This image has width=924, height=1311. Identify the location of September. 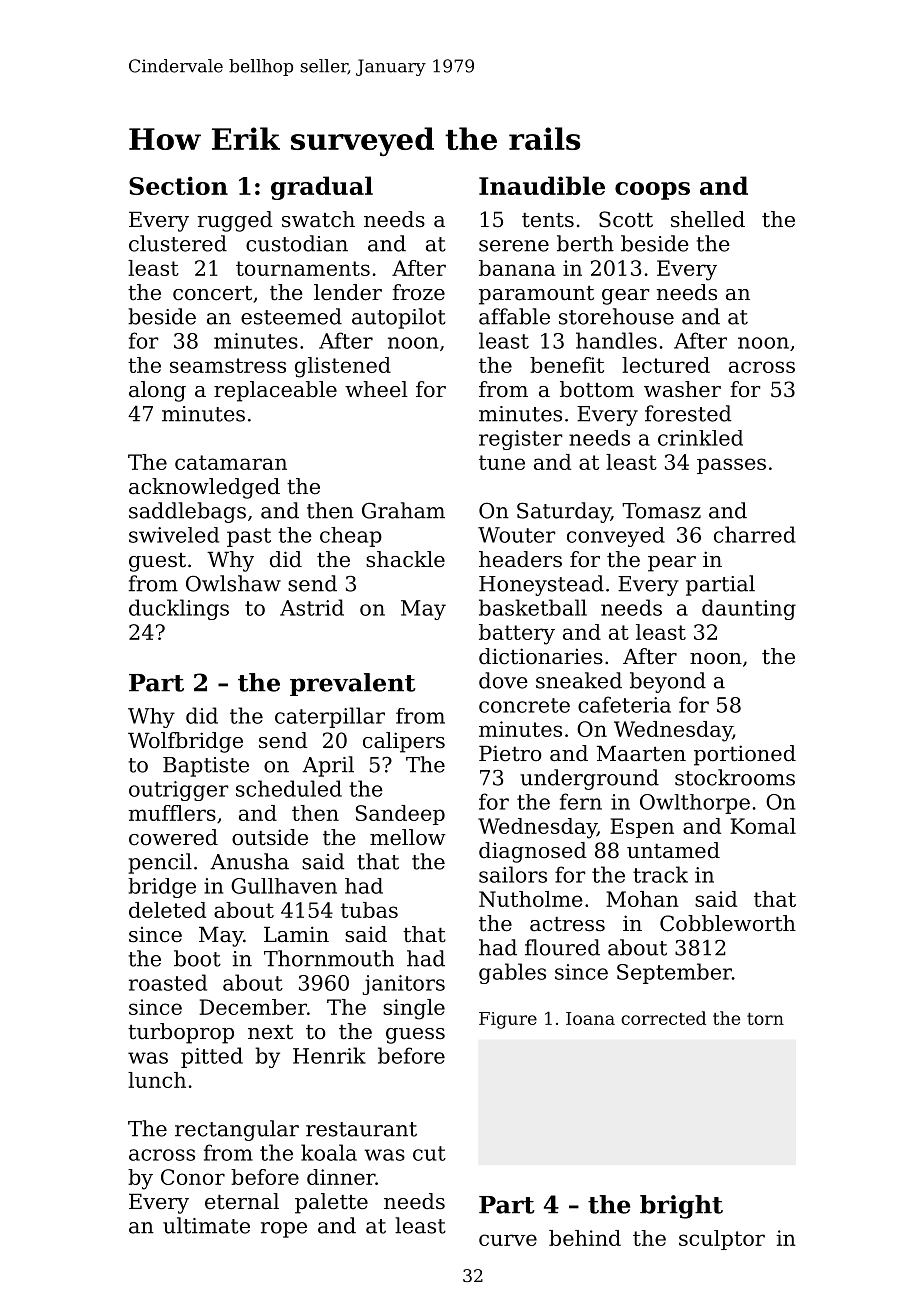
(674, 973).
